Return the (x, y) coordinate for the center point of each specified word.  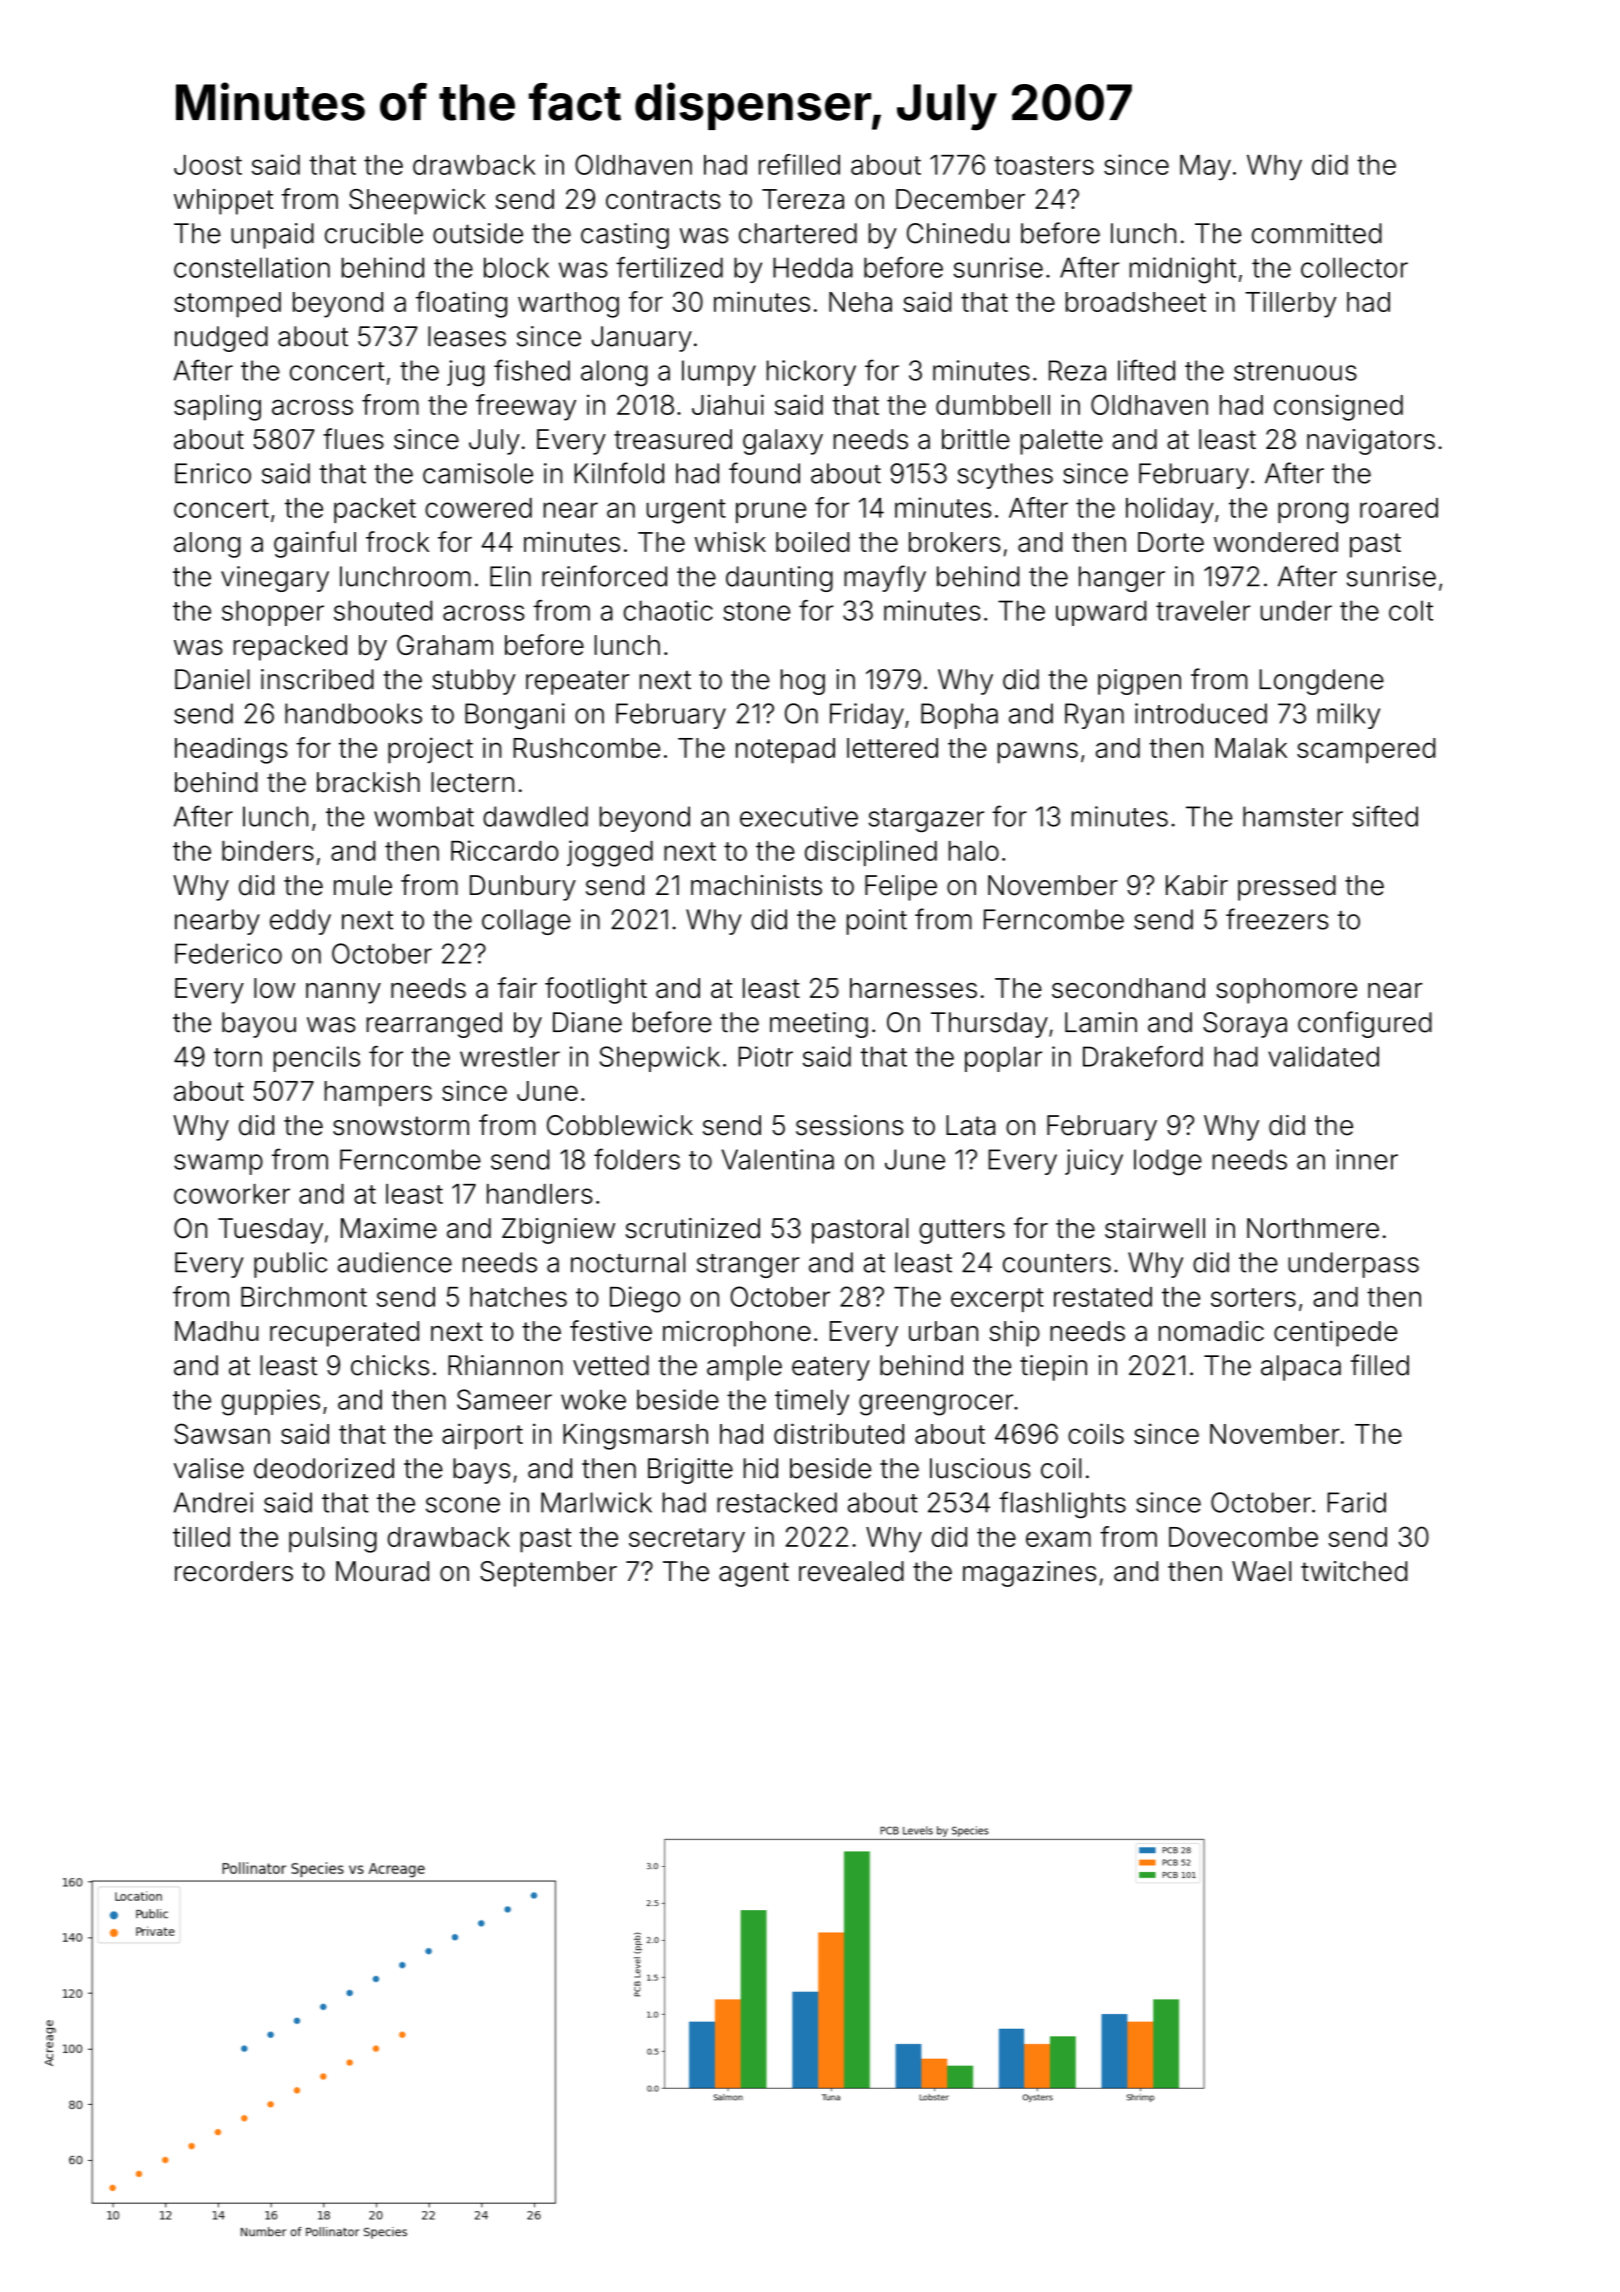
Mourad (382, 1571)
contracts (663, 199)
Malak (1251, 748)
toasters (1044, 165)
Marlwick (596, 1502)
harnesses (913, 988)
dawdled (535, 816)
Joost (208, 165)
